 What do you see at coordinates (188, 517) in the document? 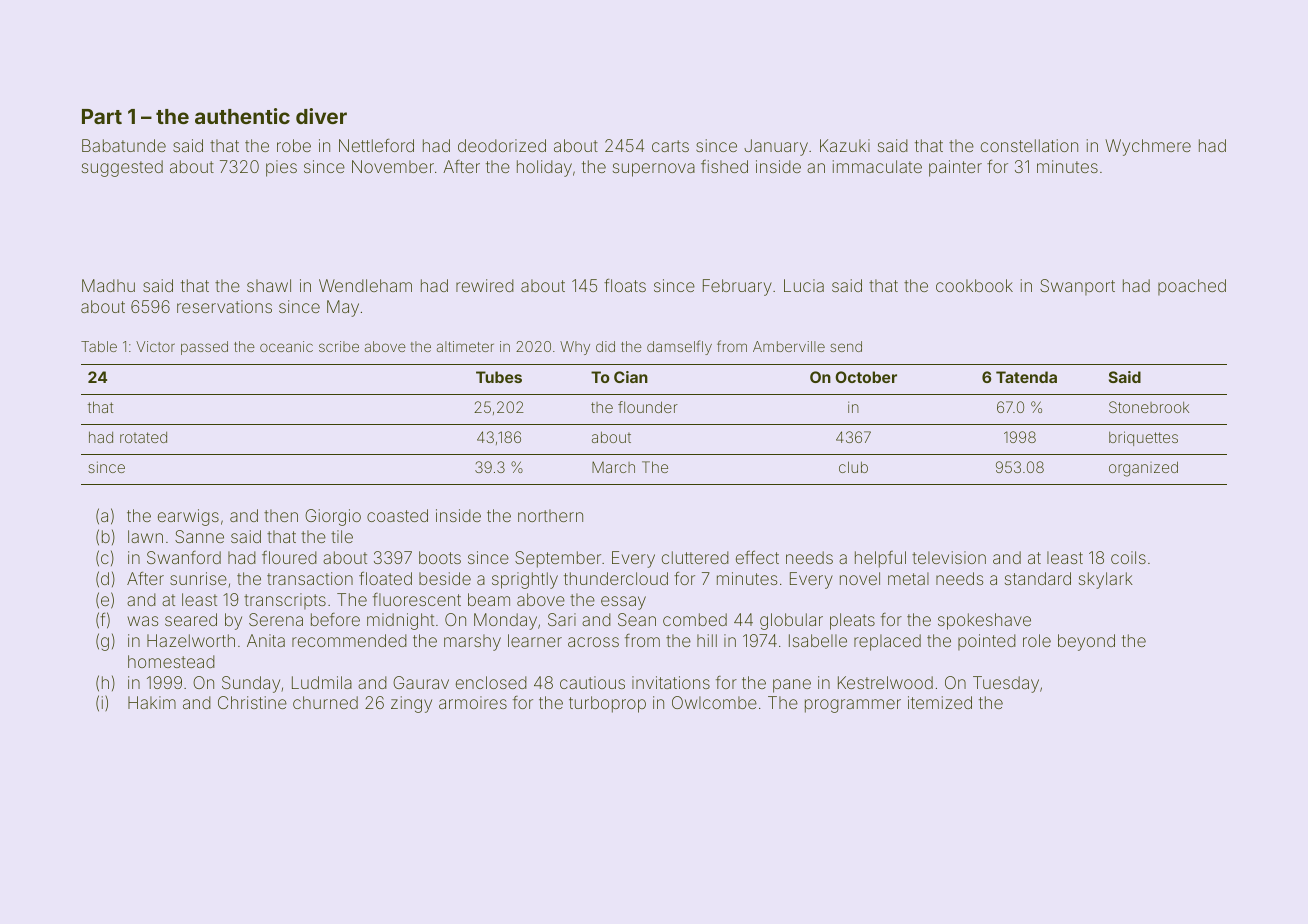
I see `earwigs` at bounding box center [188, 517].
